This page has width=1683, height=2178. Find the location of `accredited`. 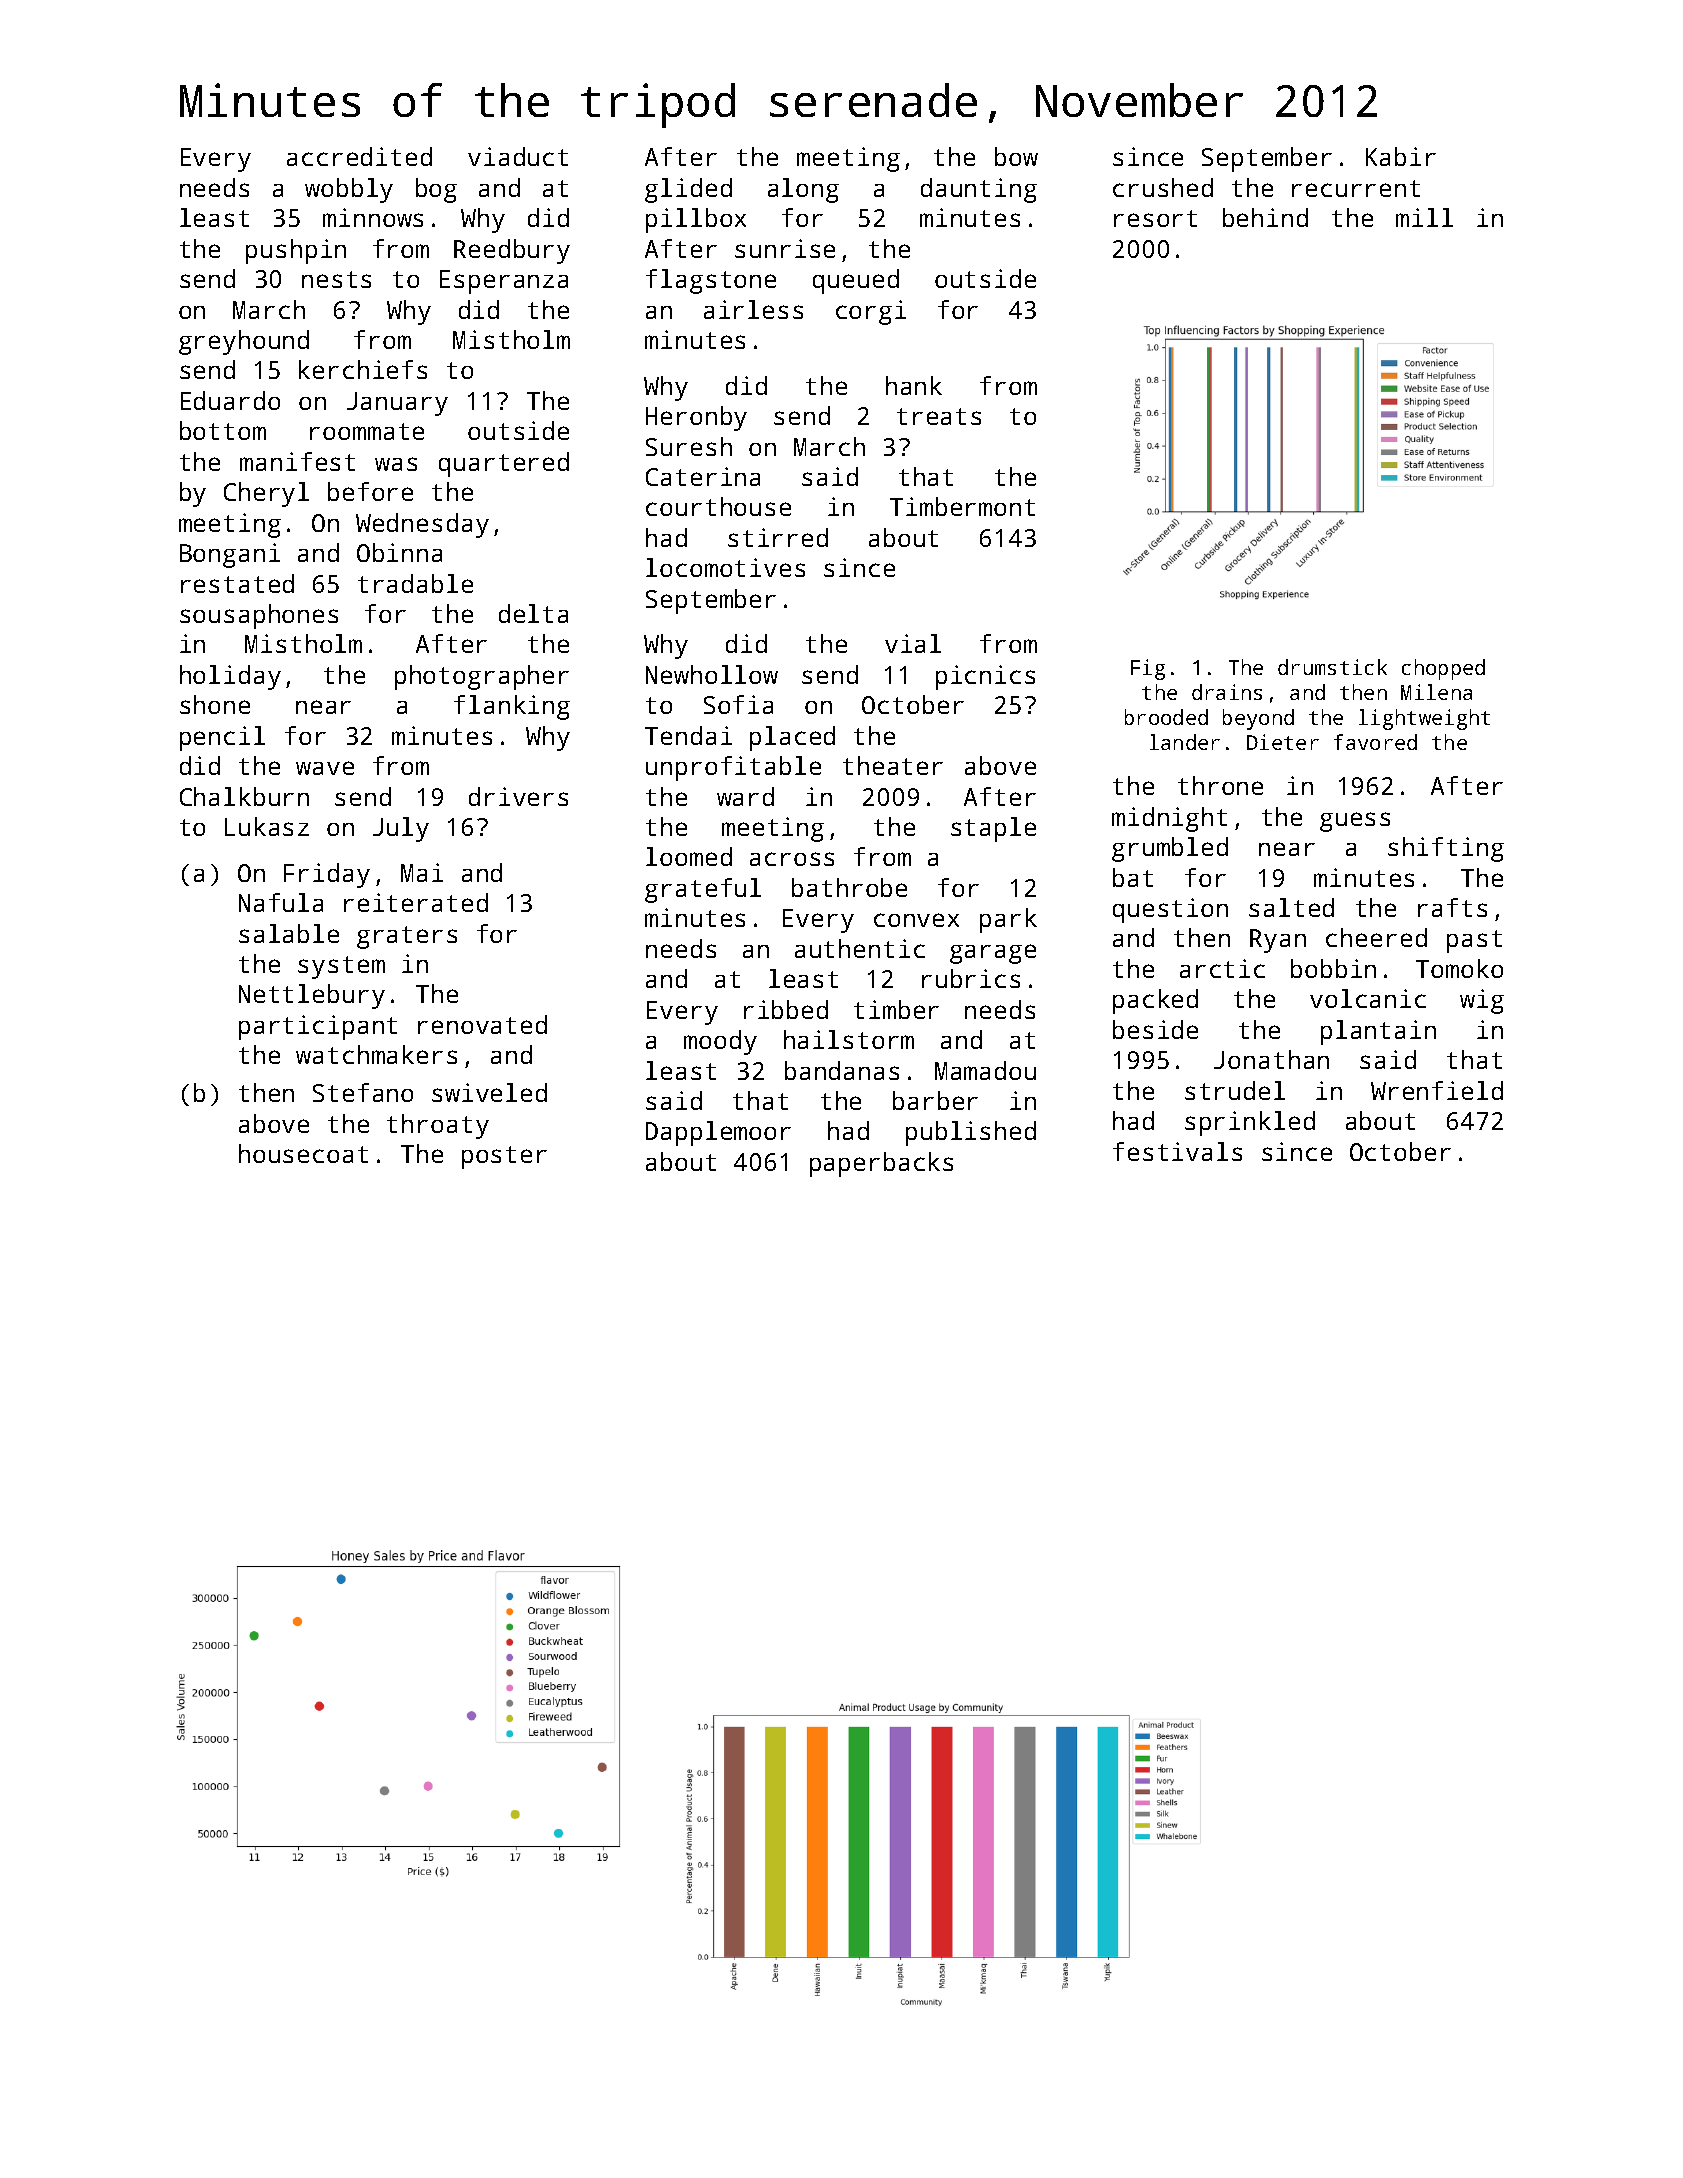

accredited is located at coordinates (359, 156).
